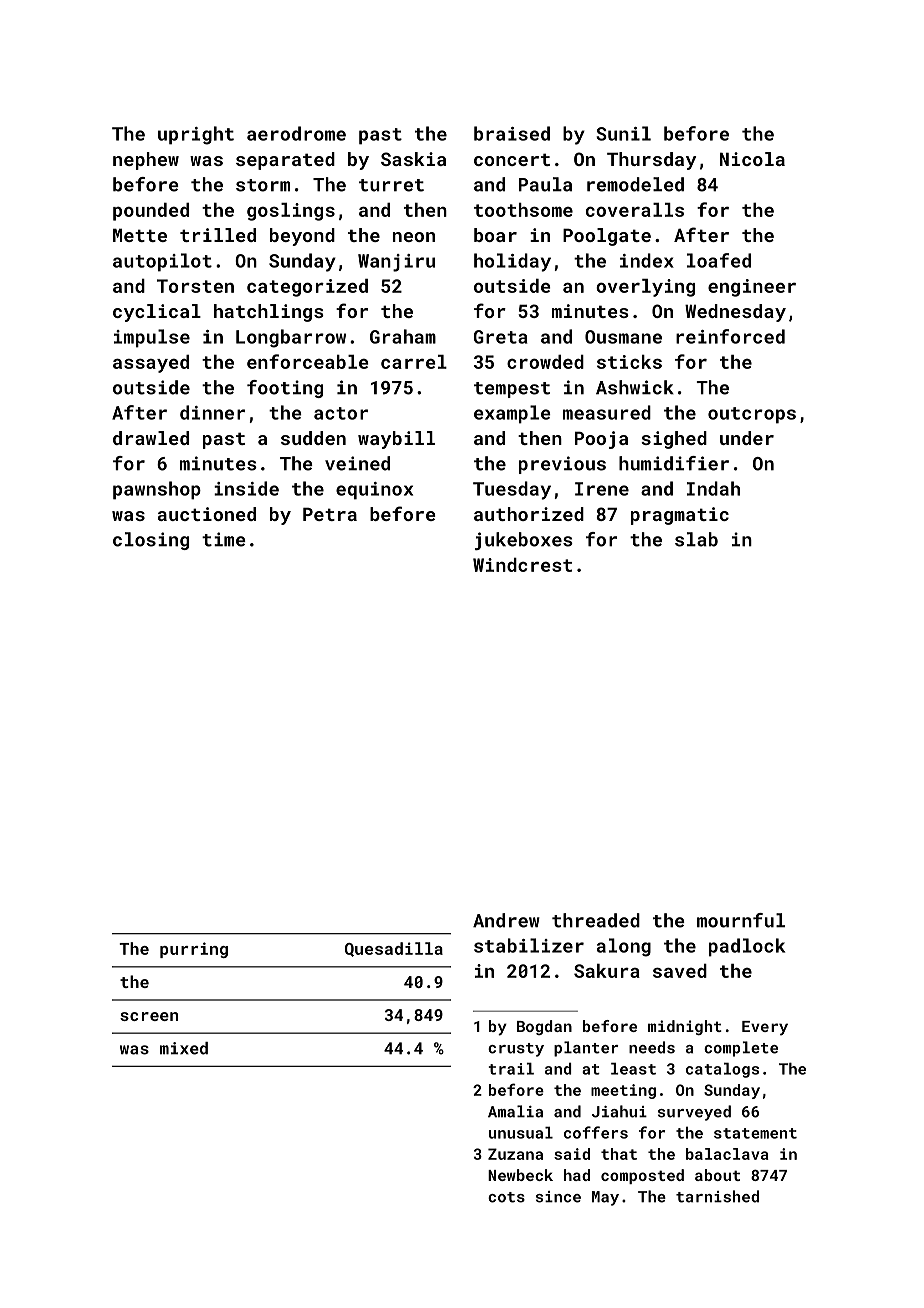 The width and height of the screenshot is (924, 1308). I want to click on overlying, so click(645, 288).
